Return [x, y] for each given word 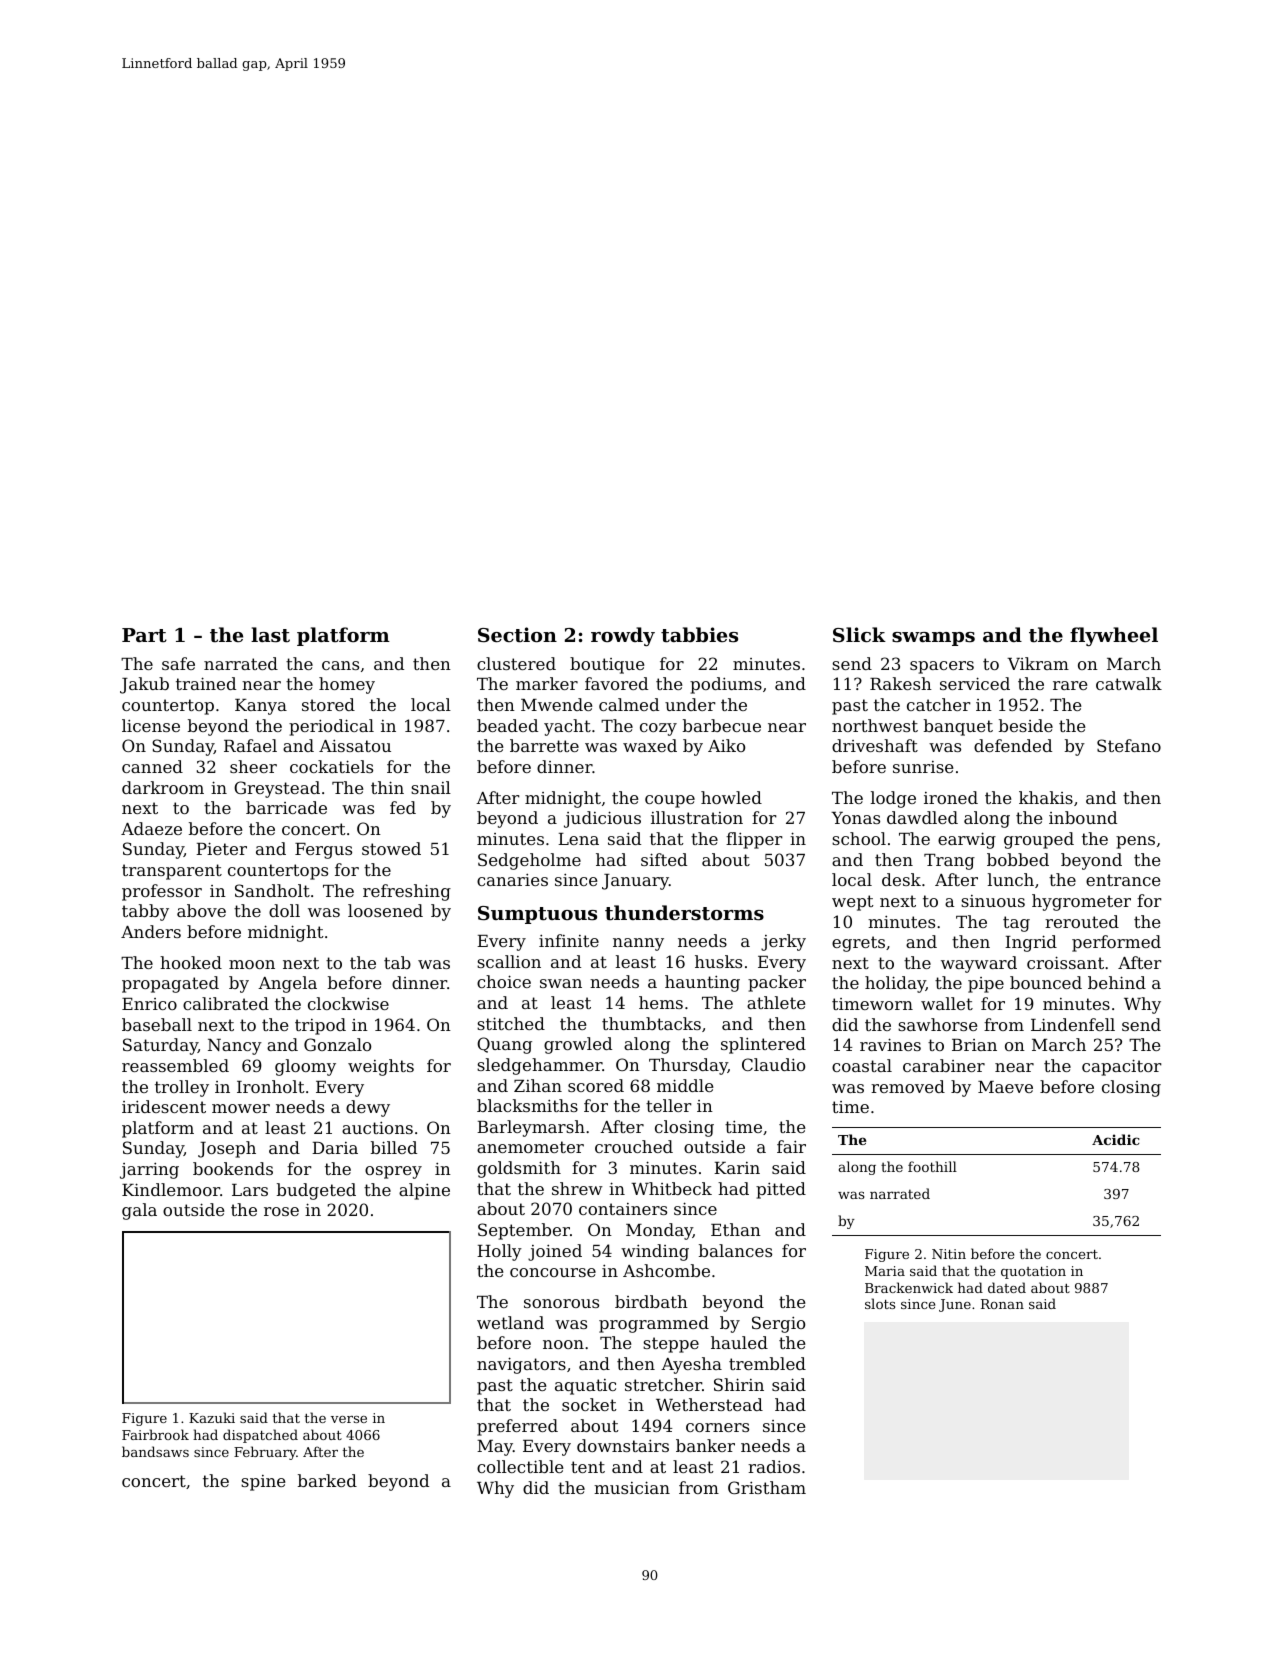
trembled [767, 1363]
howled [731, 797]
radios [774, 1466]
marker [547, 683]
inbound [1083, 817]
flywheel [1114, 636]
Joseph [227, 1149]
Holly [499, 1252]
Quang [504, 1045]
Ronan [1002, 1304]
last [270, 635]
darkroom [163, 787]
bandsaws [155, 1451]
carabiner [944, 1065]
